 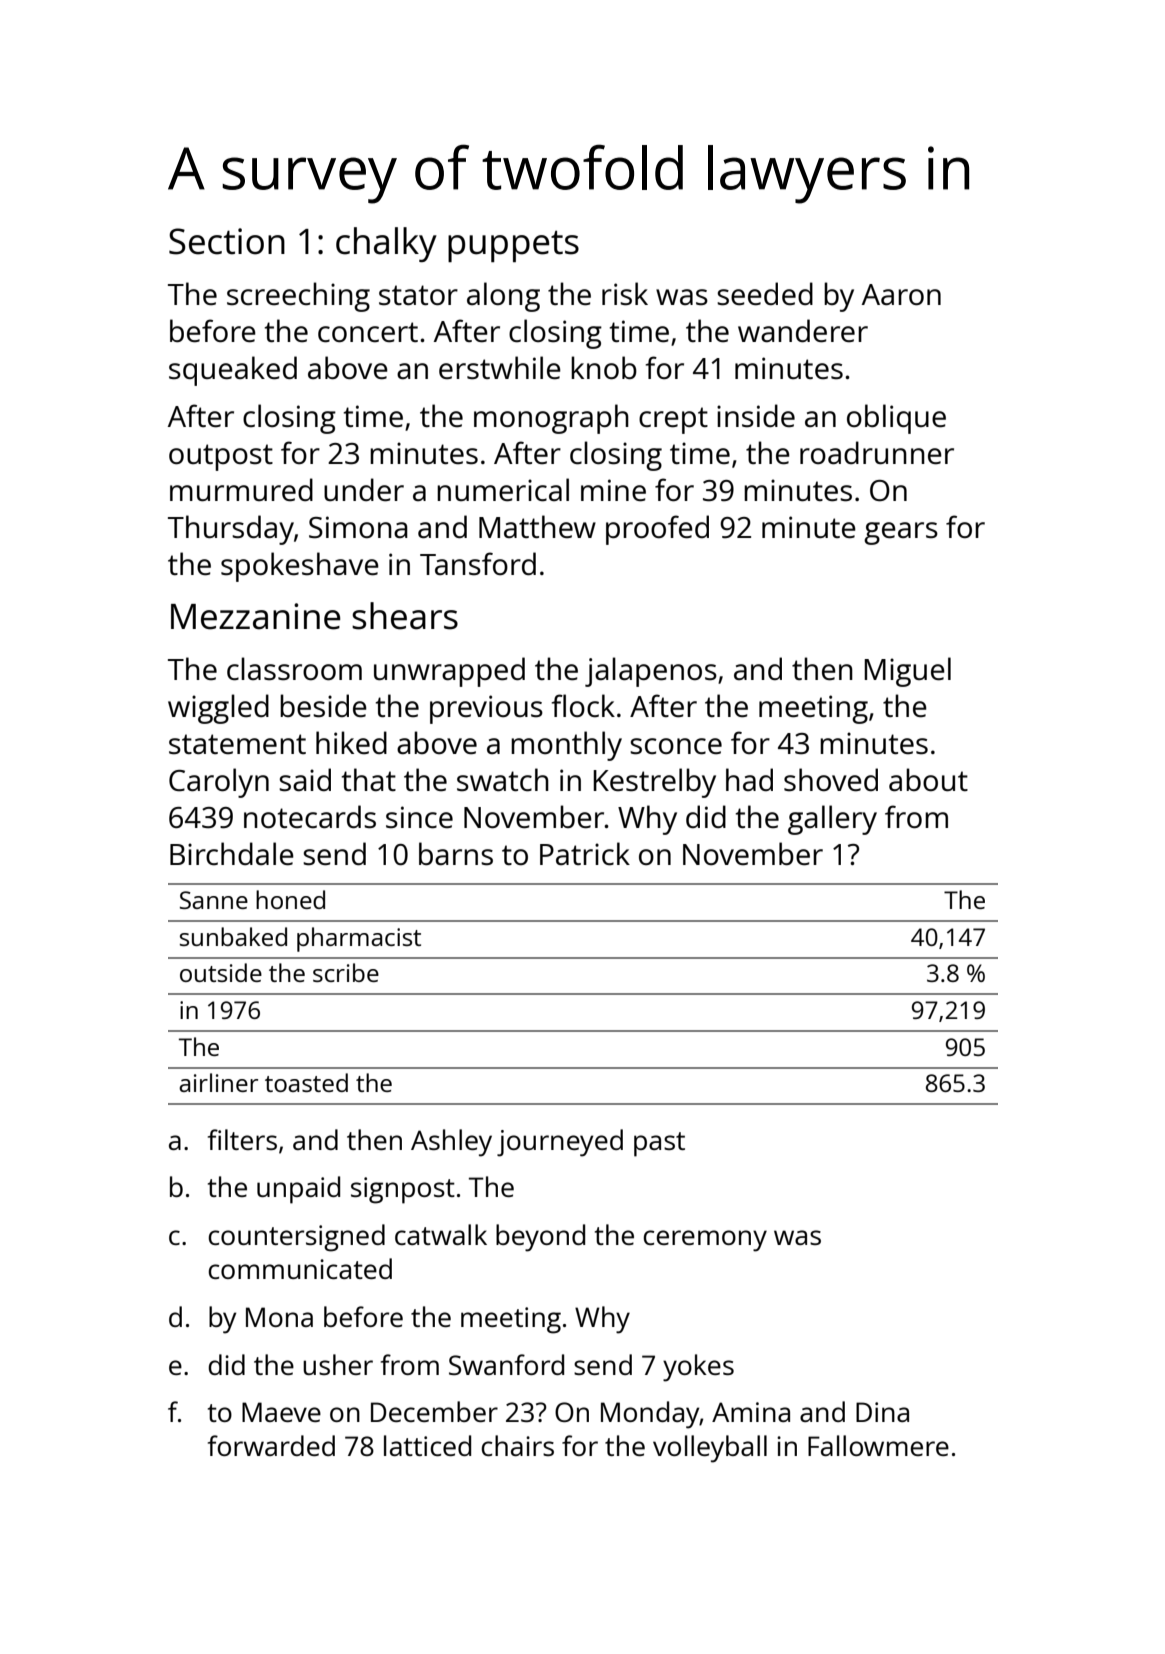 What do you see at coordinates (306, 1082) in the screenshot?
I see `toasted` at bounding box center [306, 1082].
